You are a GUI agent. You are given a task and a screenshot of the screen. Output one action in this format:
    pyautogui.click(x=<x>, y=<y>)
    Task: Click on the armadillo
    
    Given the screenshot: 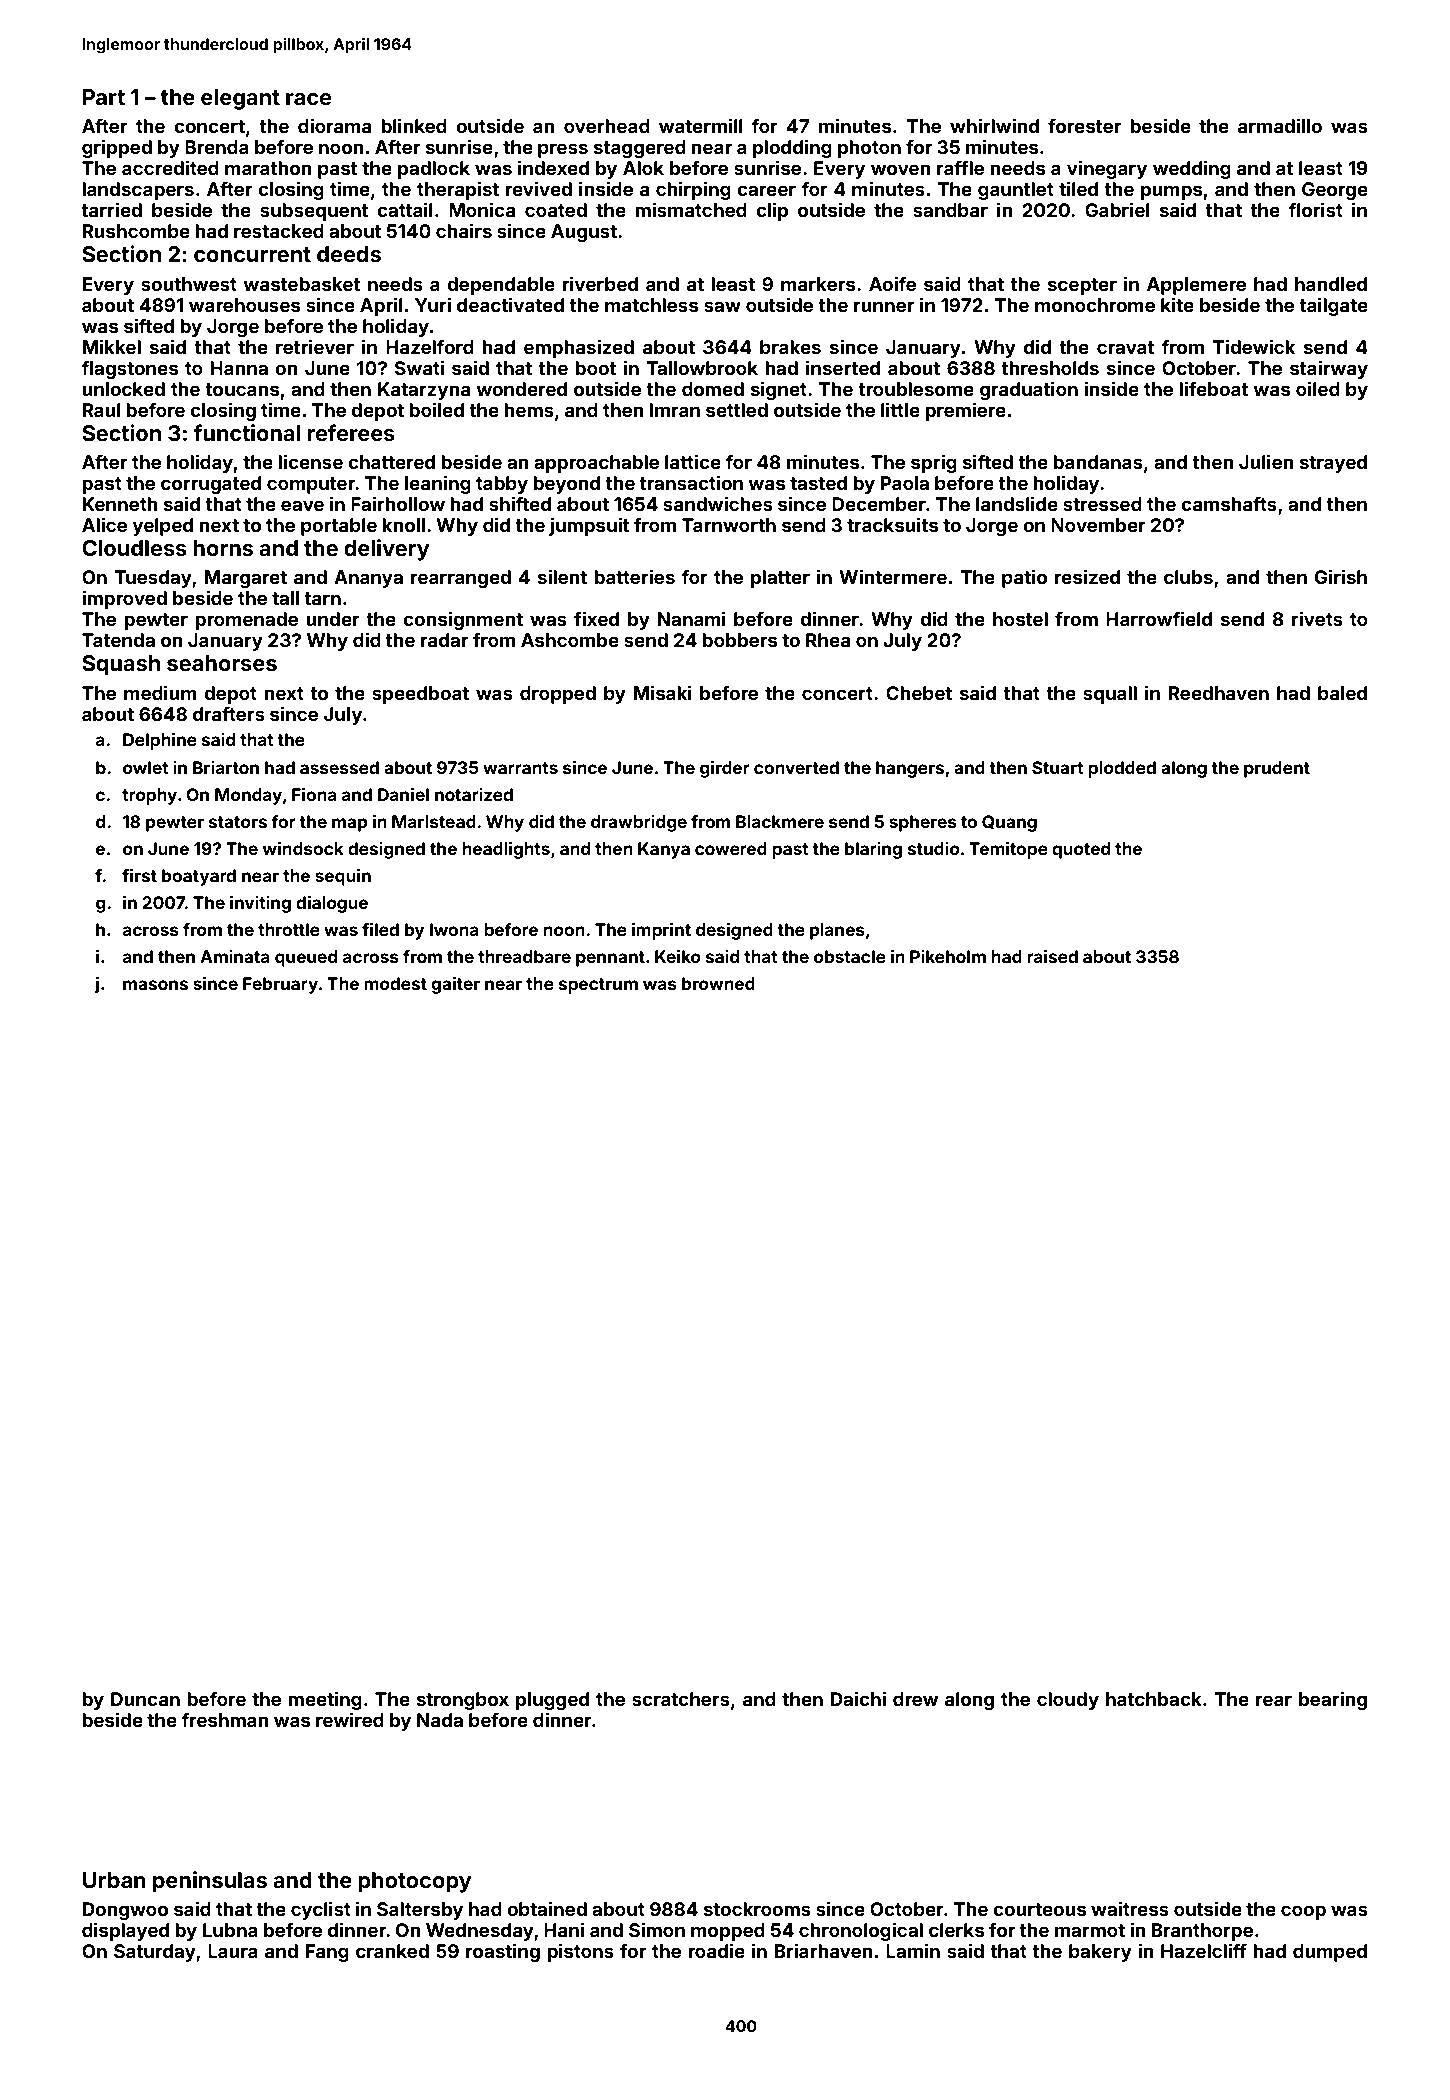 What is the action you would take?
    pyautogui.click(x=1280, y=125)
